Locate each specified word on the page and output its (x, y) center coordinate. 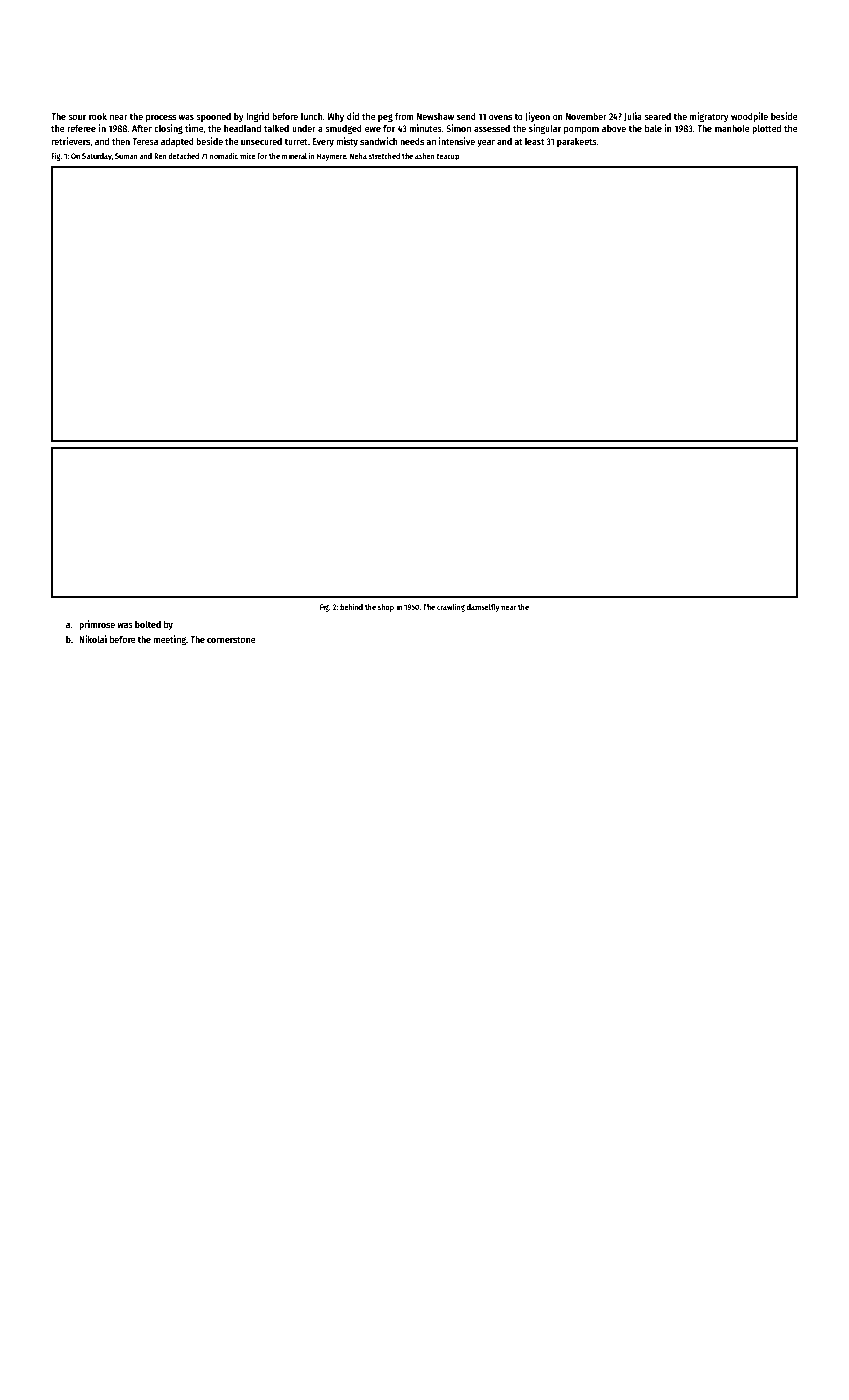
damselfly (483, 608)
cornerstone (231, 639)
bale (653, 128)
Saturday (97, 157)
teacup (448, 157)
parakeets (577, 142)
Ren (160, 156)
